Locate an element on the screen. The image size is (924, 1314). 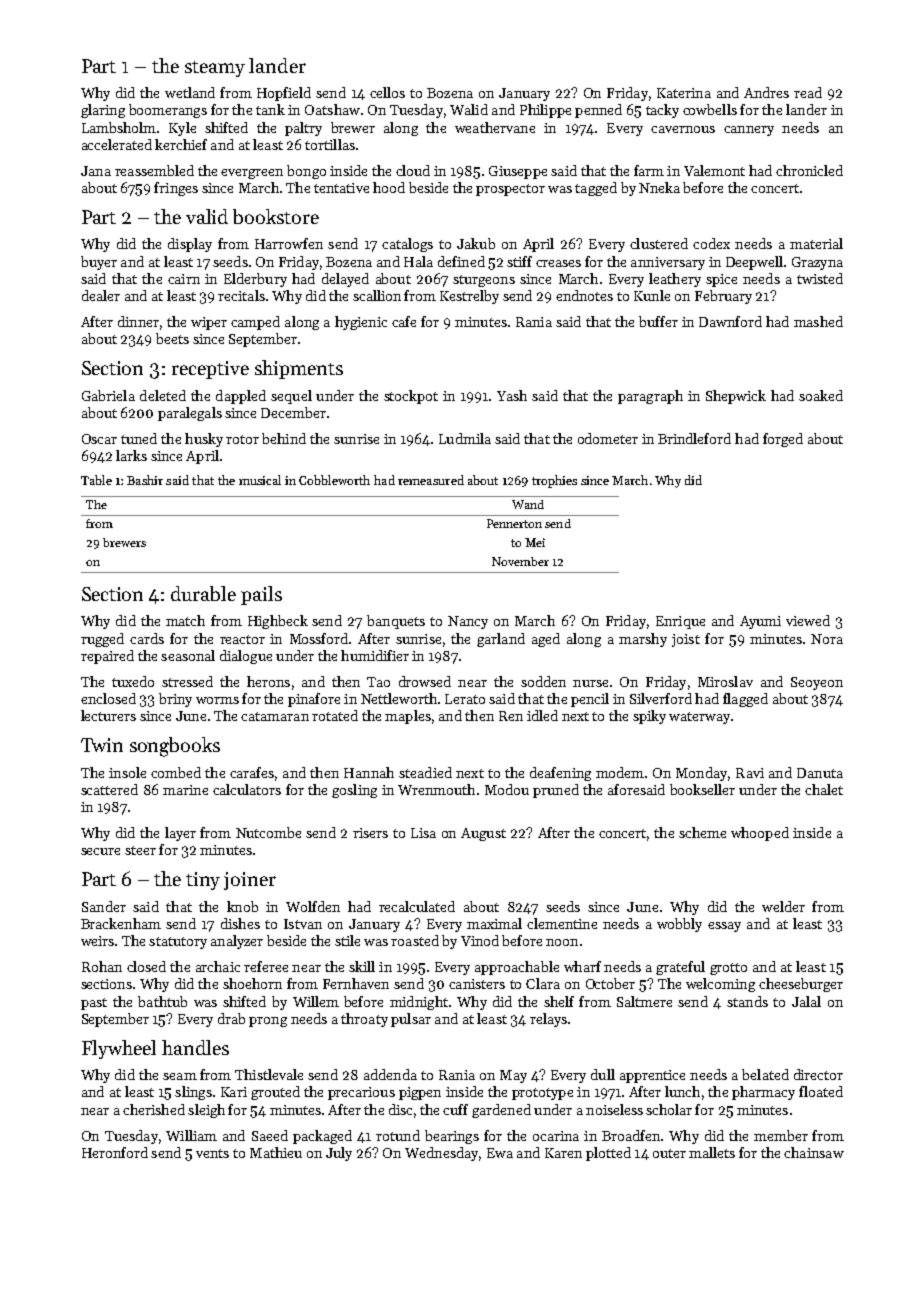
Katerina is located at coordinates (684, 93).
